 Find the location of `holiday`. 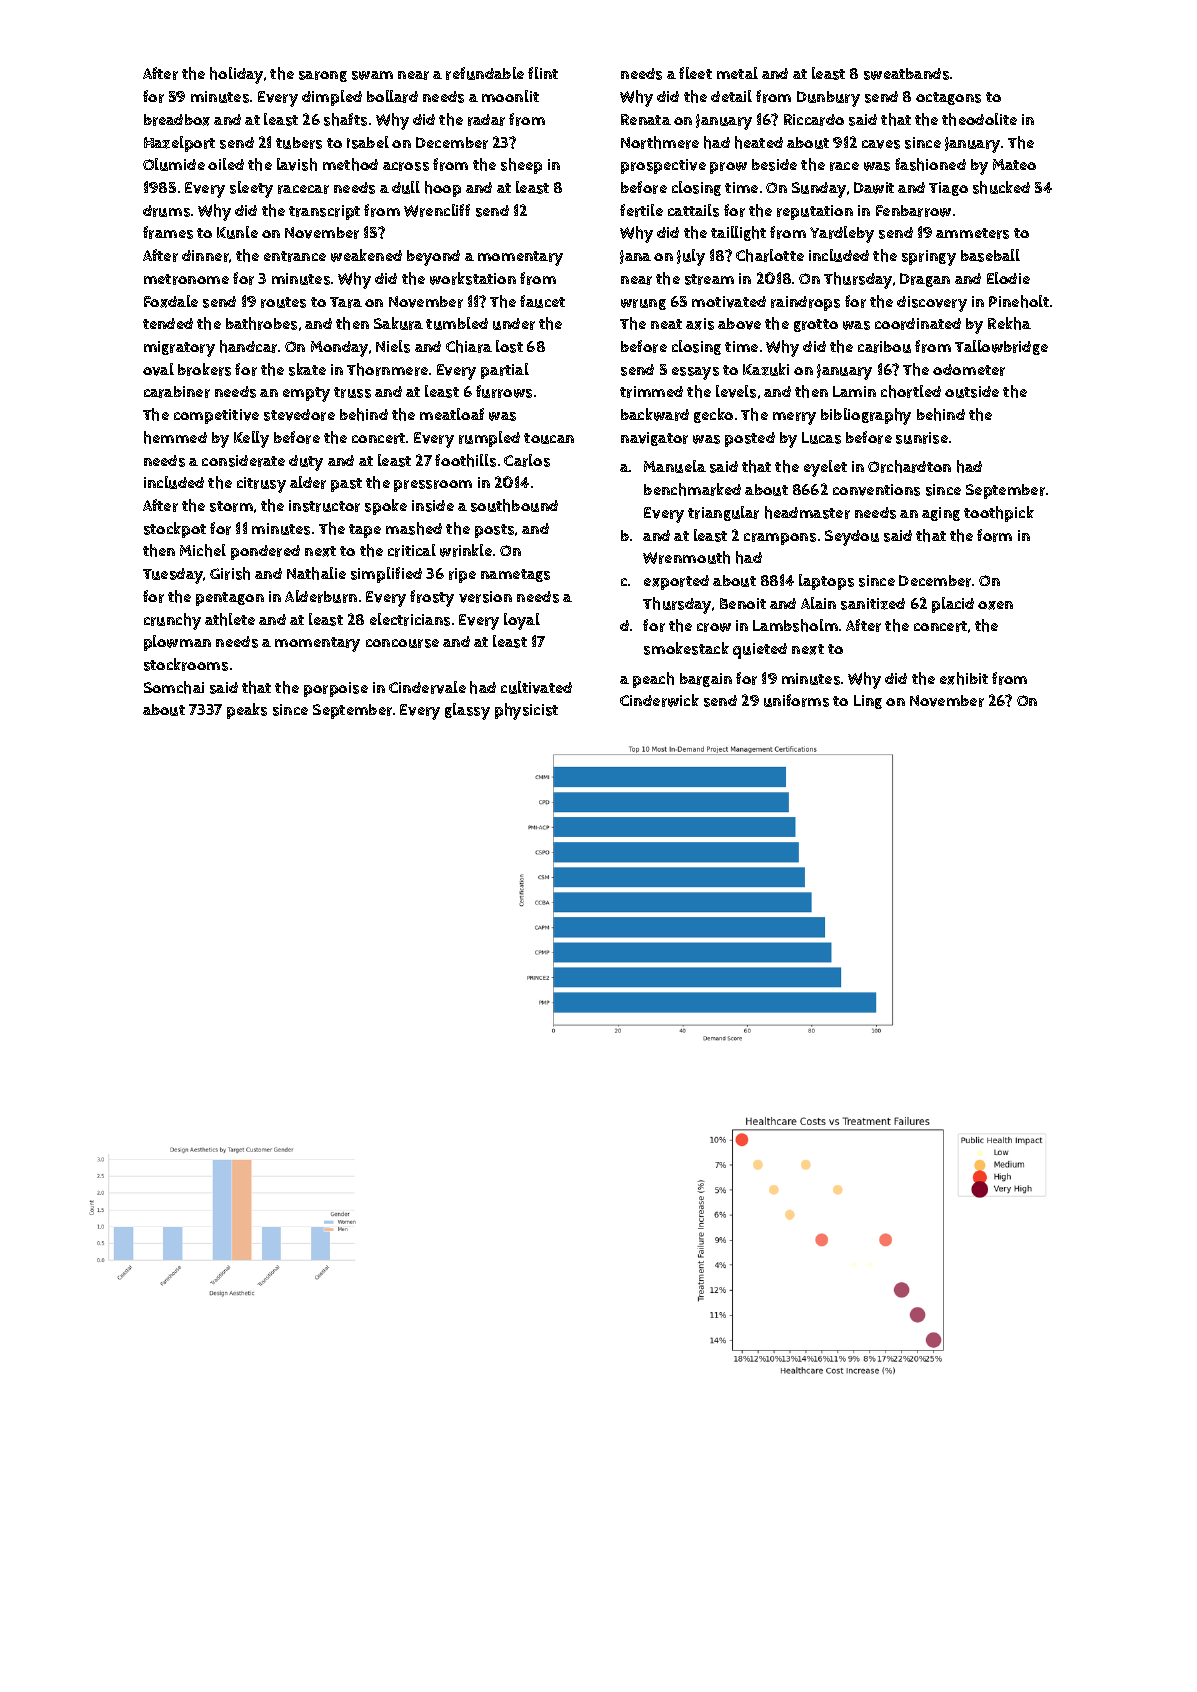

holiday is located at coordinates (236, 75).
